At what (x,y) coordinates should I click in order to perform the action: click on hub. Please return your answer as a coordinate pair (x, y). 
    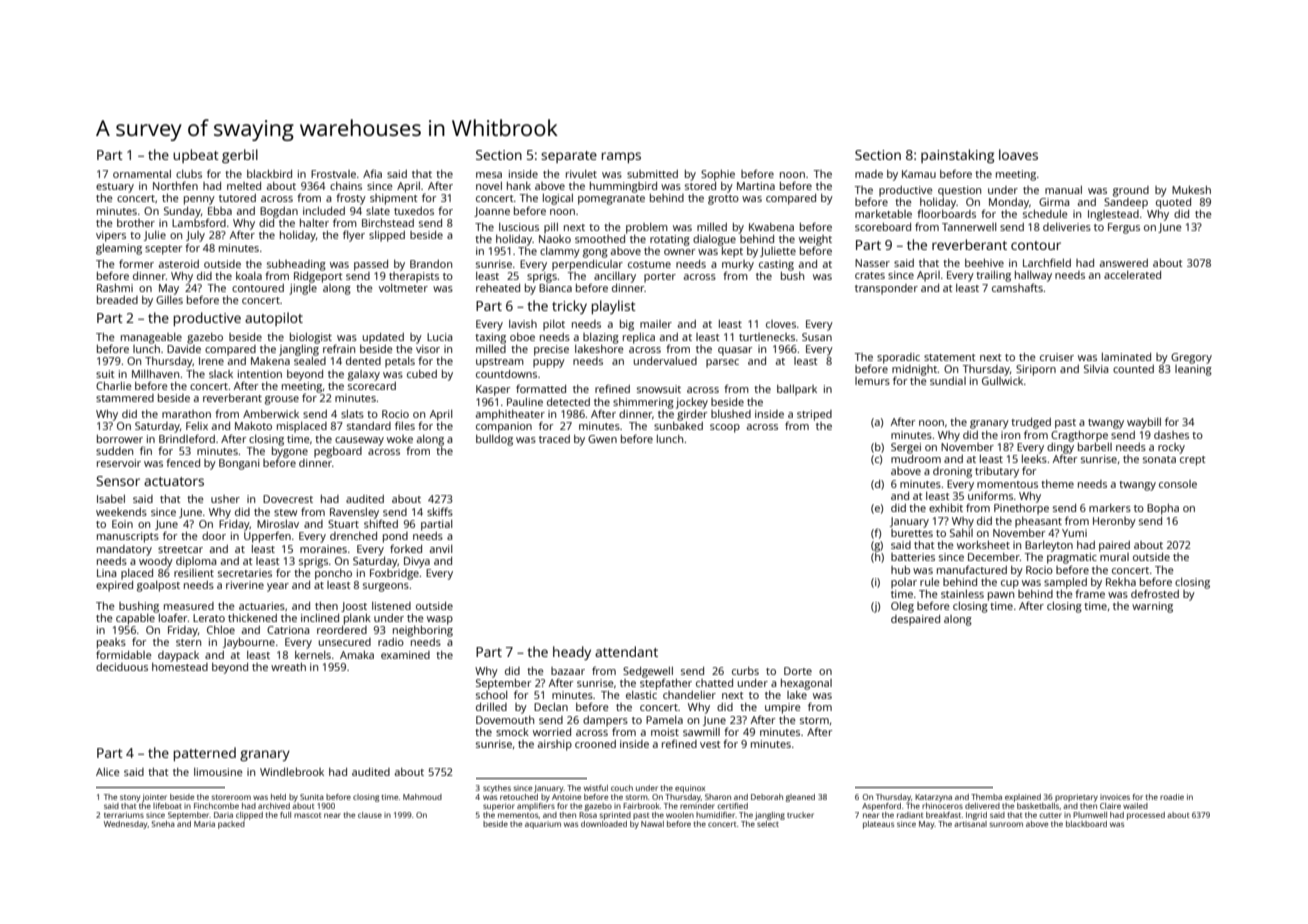
    Looking at the image, I should click on (900, 570).
